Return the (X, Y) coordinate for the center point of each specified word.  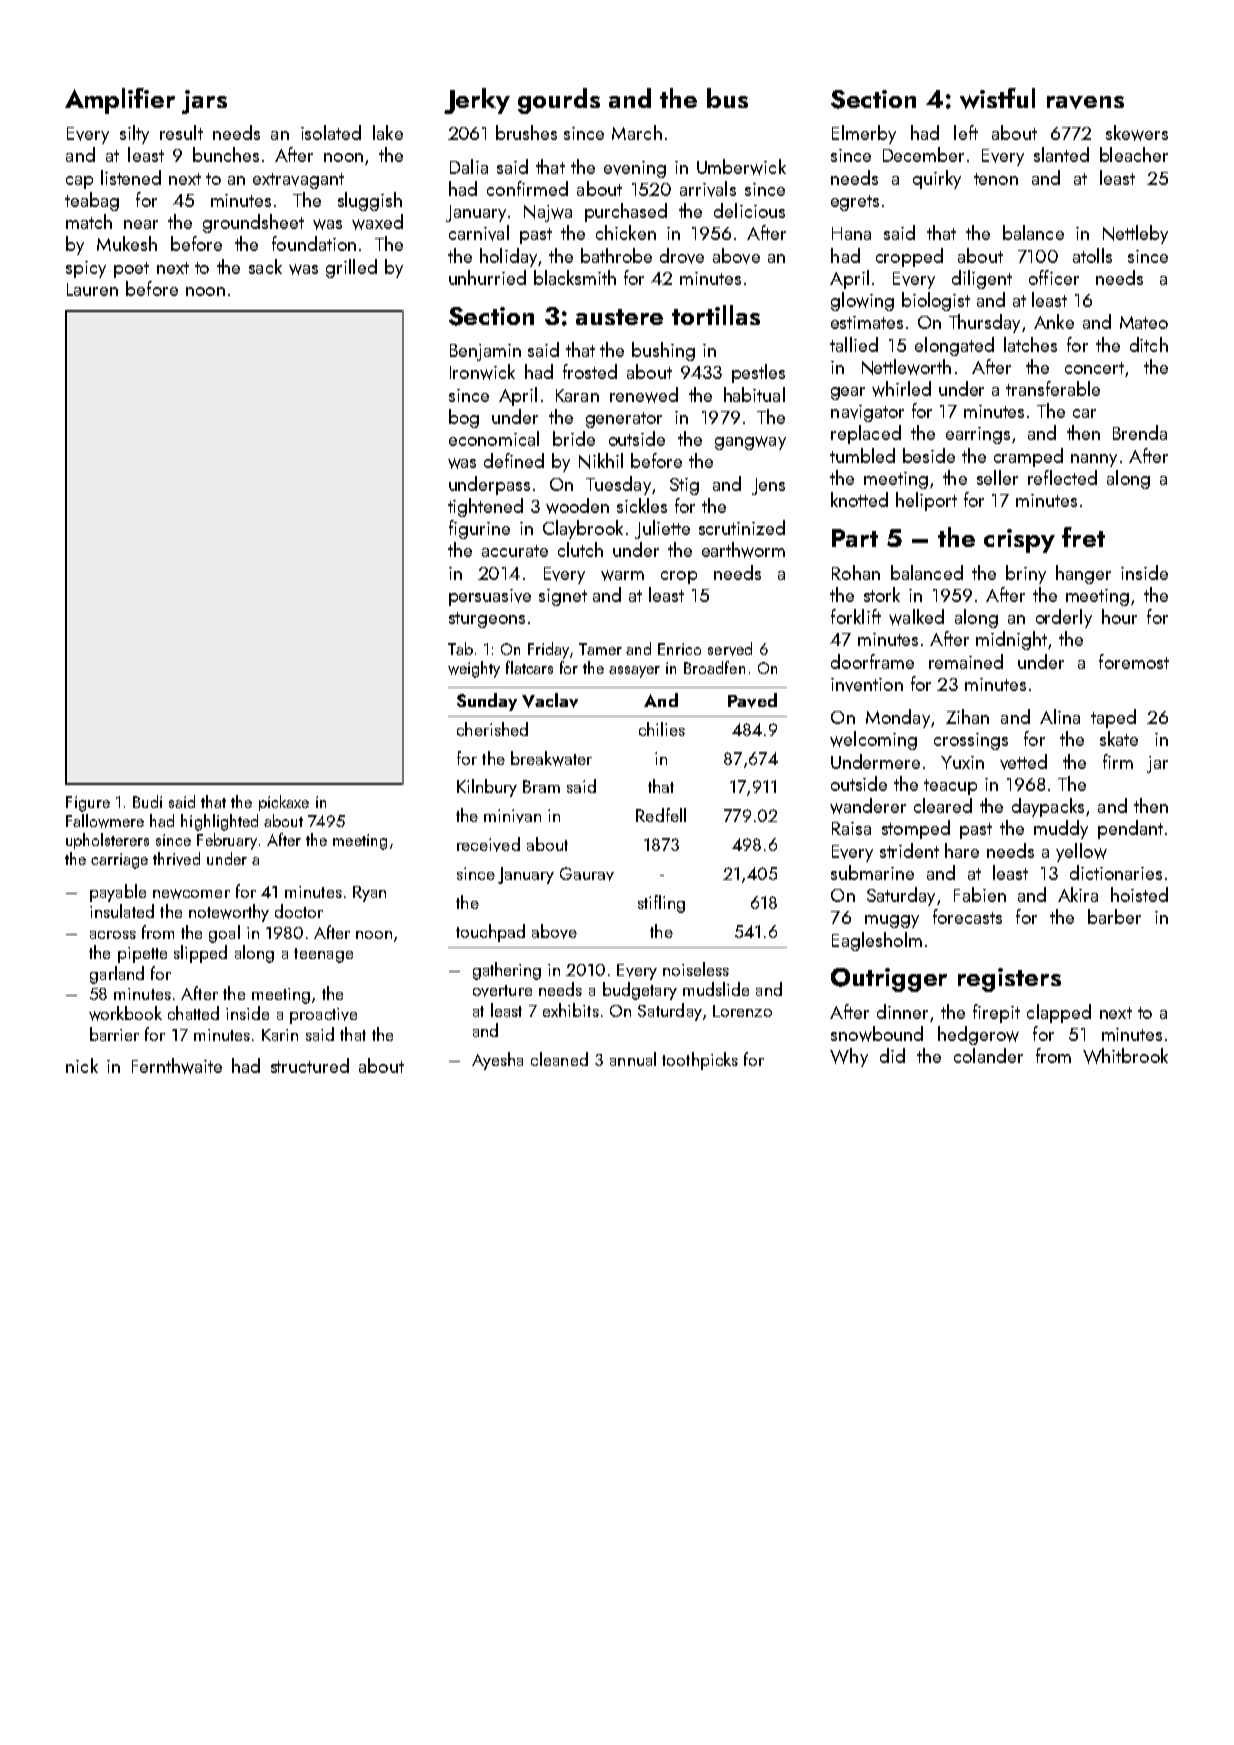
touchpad (490, 933)
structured (310, 1065)
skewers (1137, 133)
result (181, 132)
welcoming (873, 740)
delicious (749, 210)
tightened (485, 507)
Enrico (679, 649)
